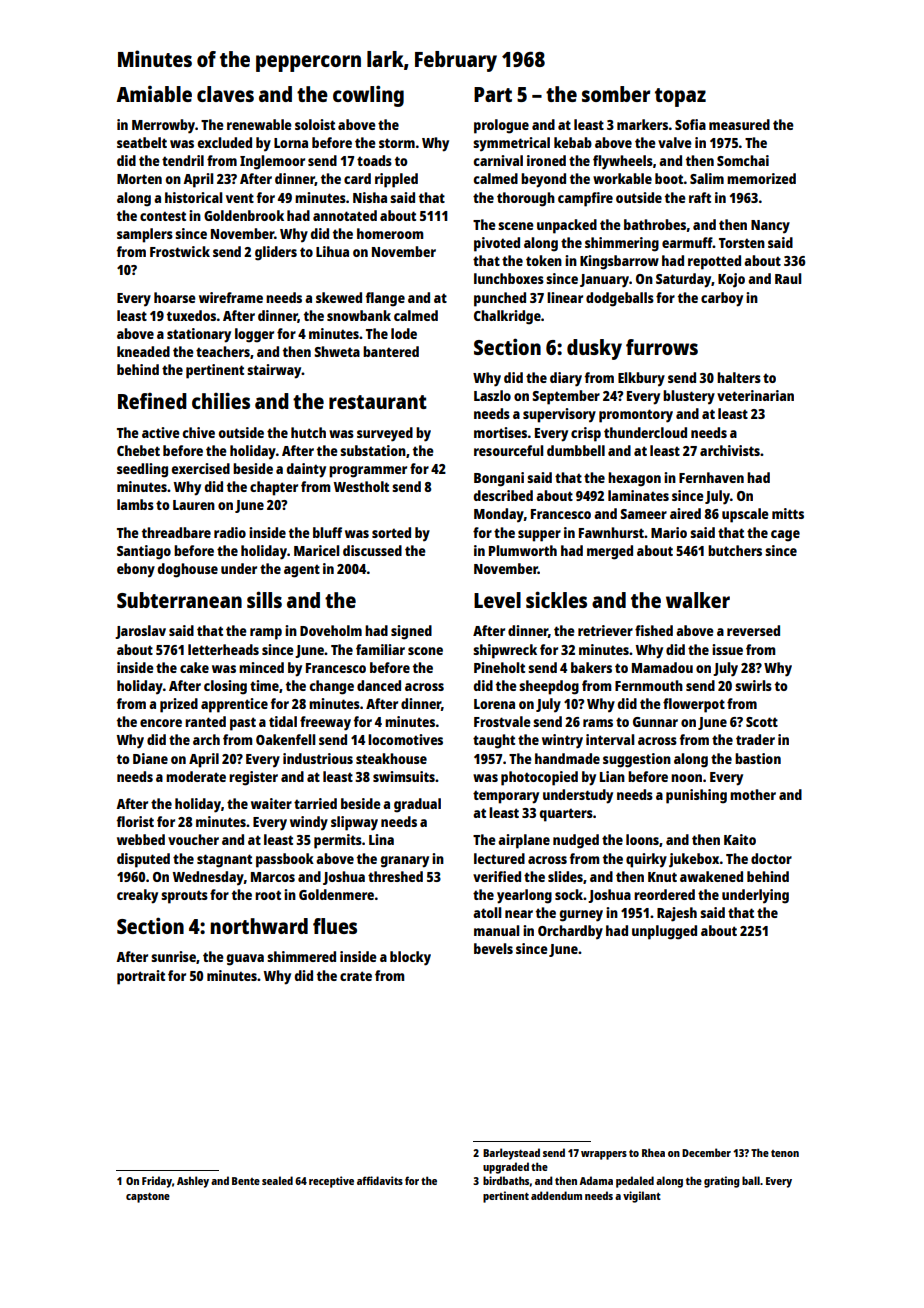 The width and height of the screenshot is (924, 1308). I want to click on flange, so click(385, 299).
